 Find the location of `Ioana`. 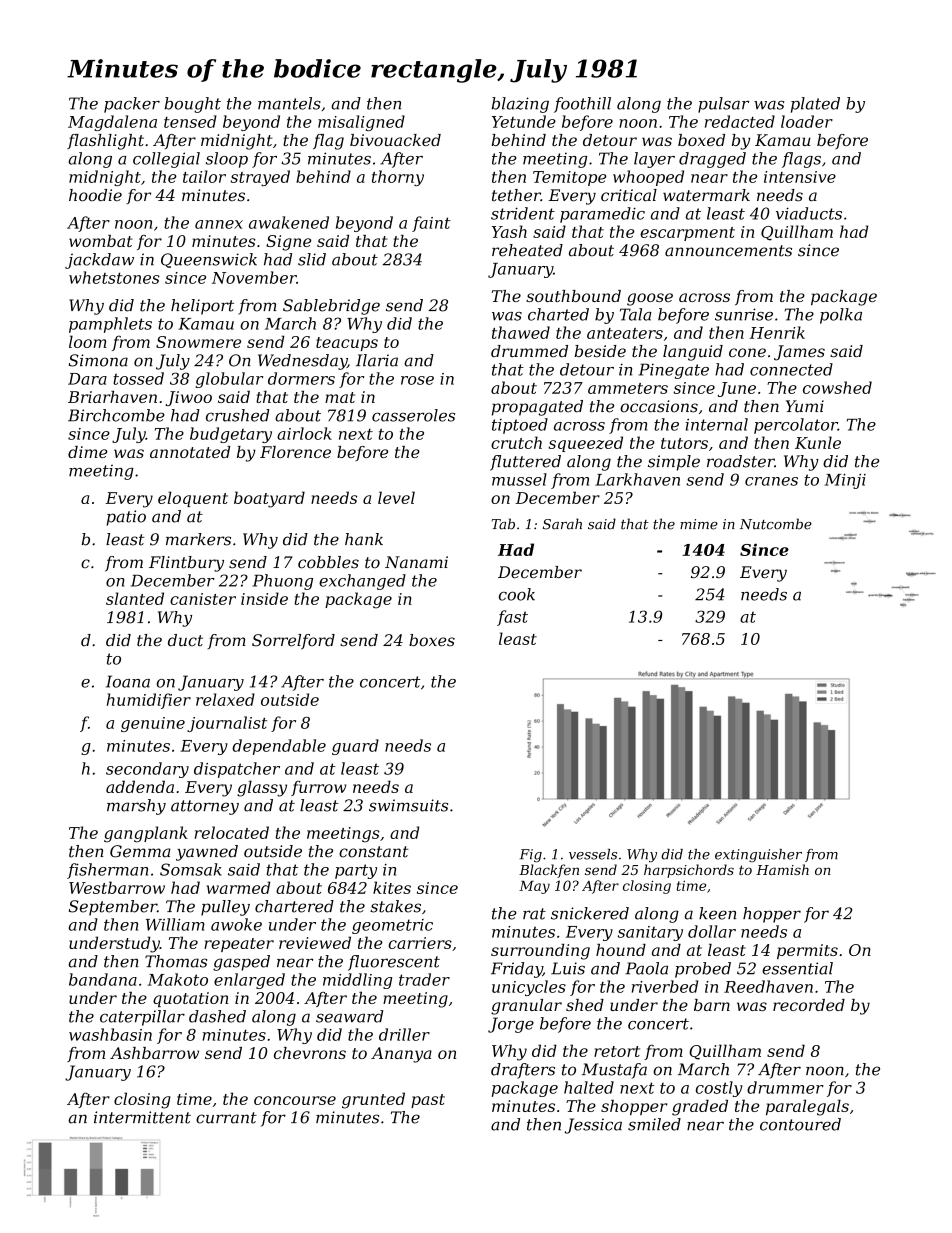

Ioana is located at coordinates (128, 681).
